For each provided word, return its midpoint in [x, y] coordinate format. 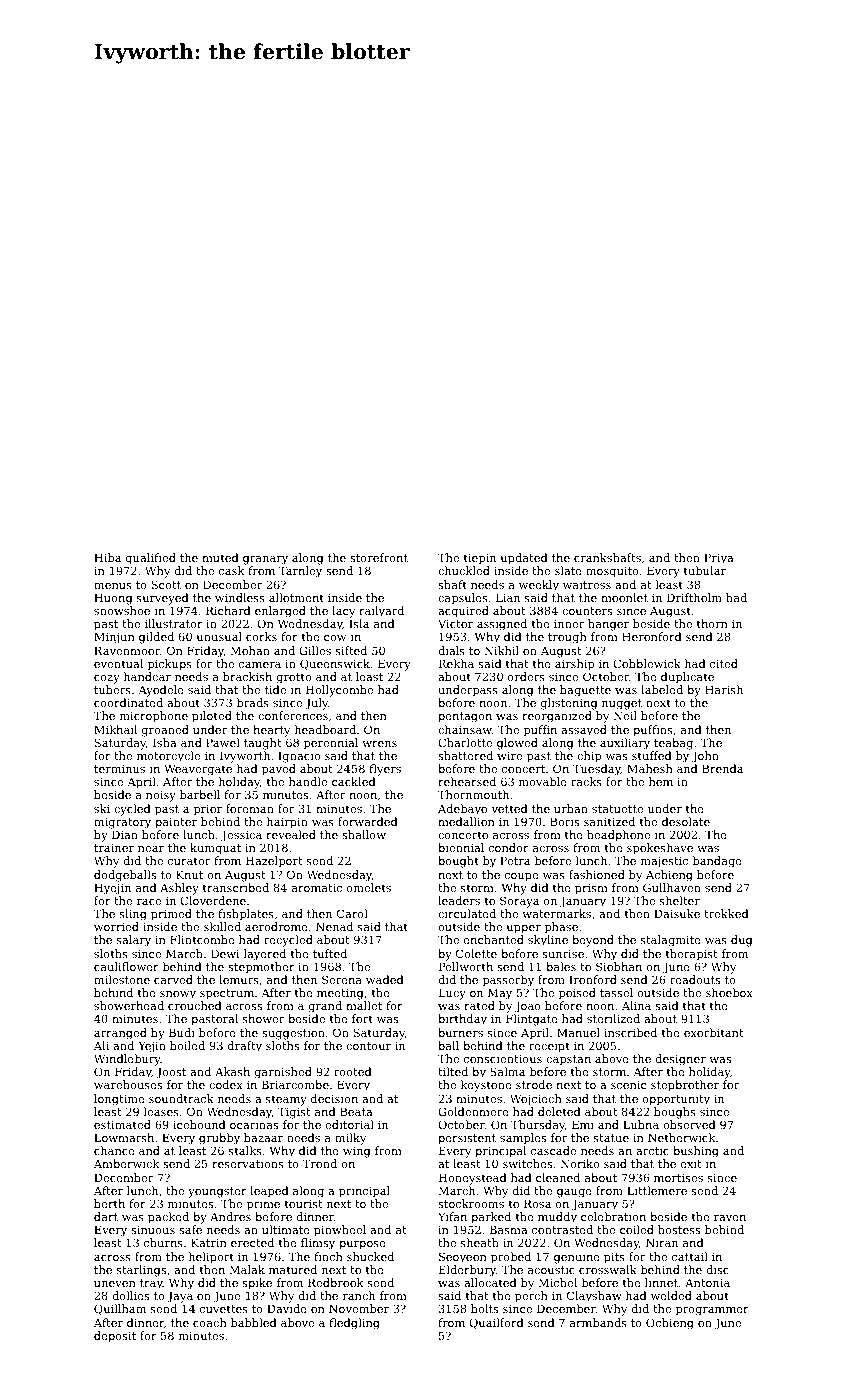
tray [151, 1284]
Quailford [496, 1323]
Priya [719, 559]
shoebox [729, 992]
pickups [170, 665]
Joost [171, 1073]
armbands [598, 1322]
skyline [548, 941]
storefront [379, 557]
